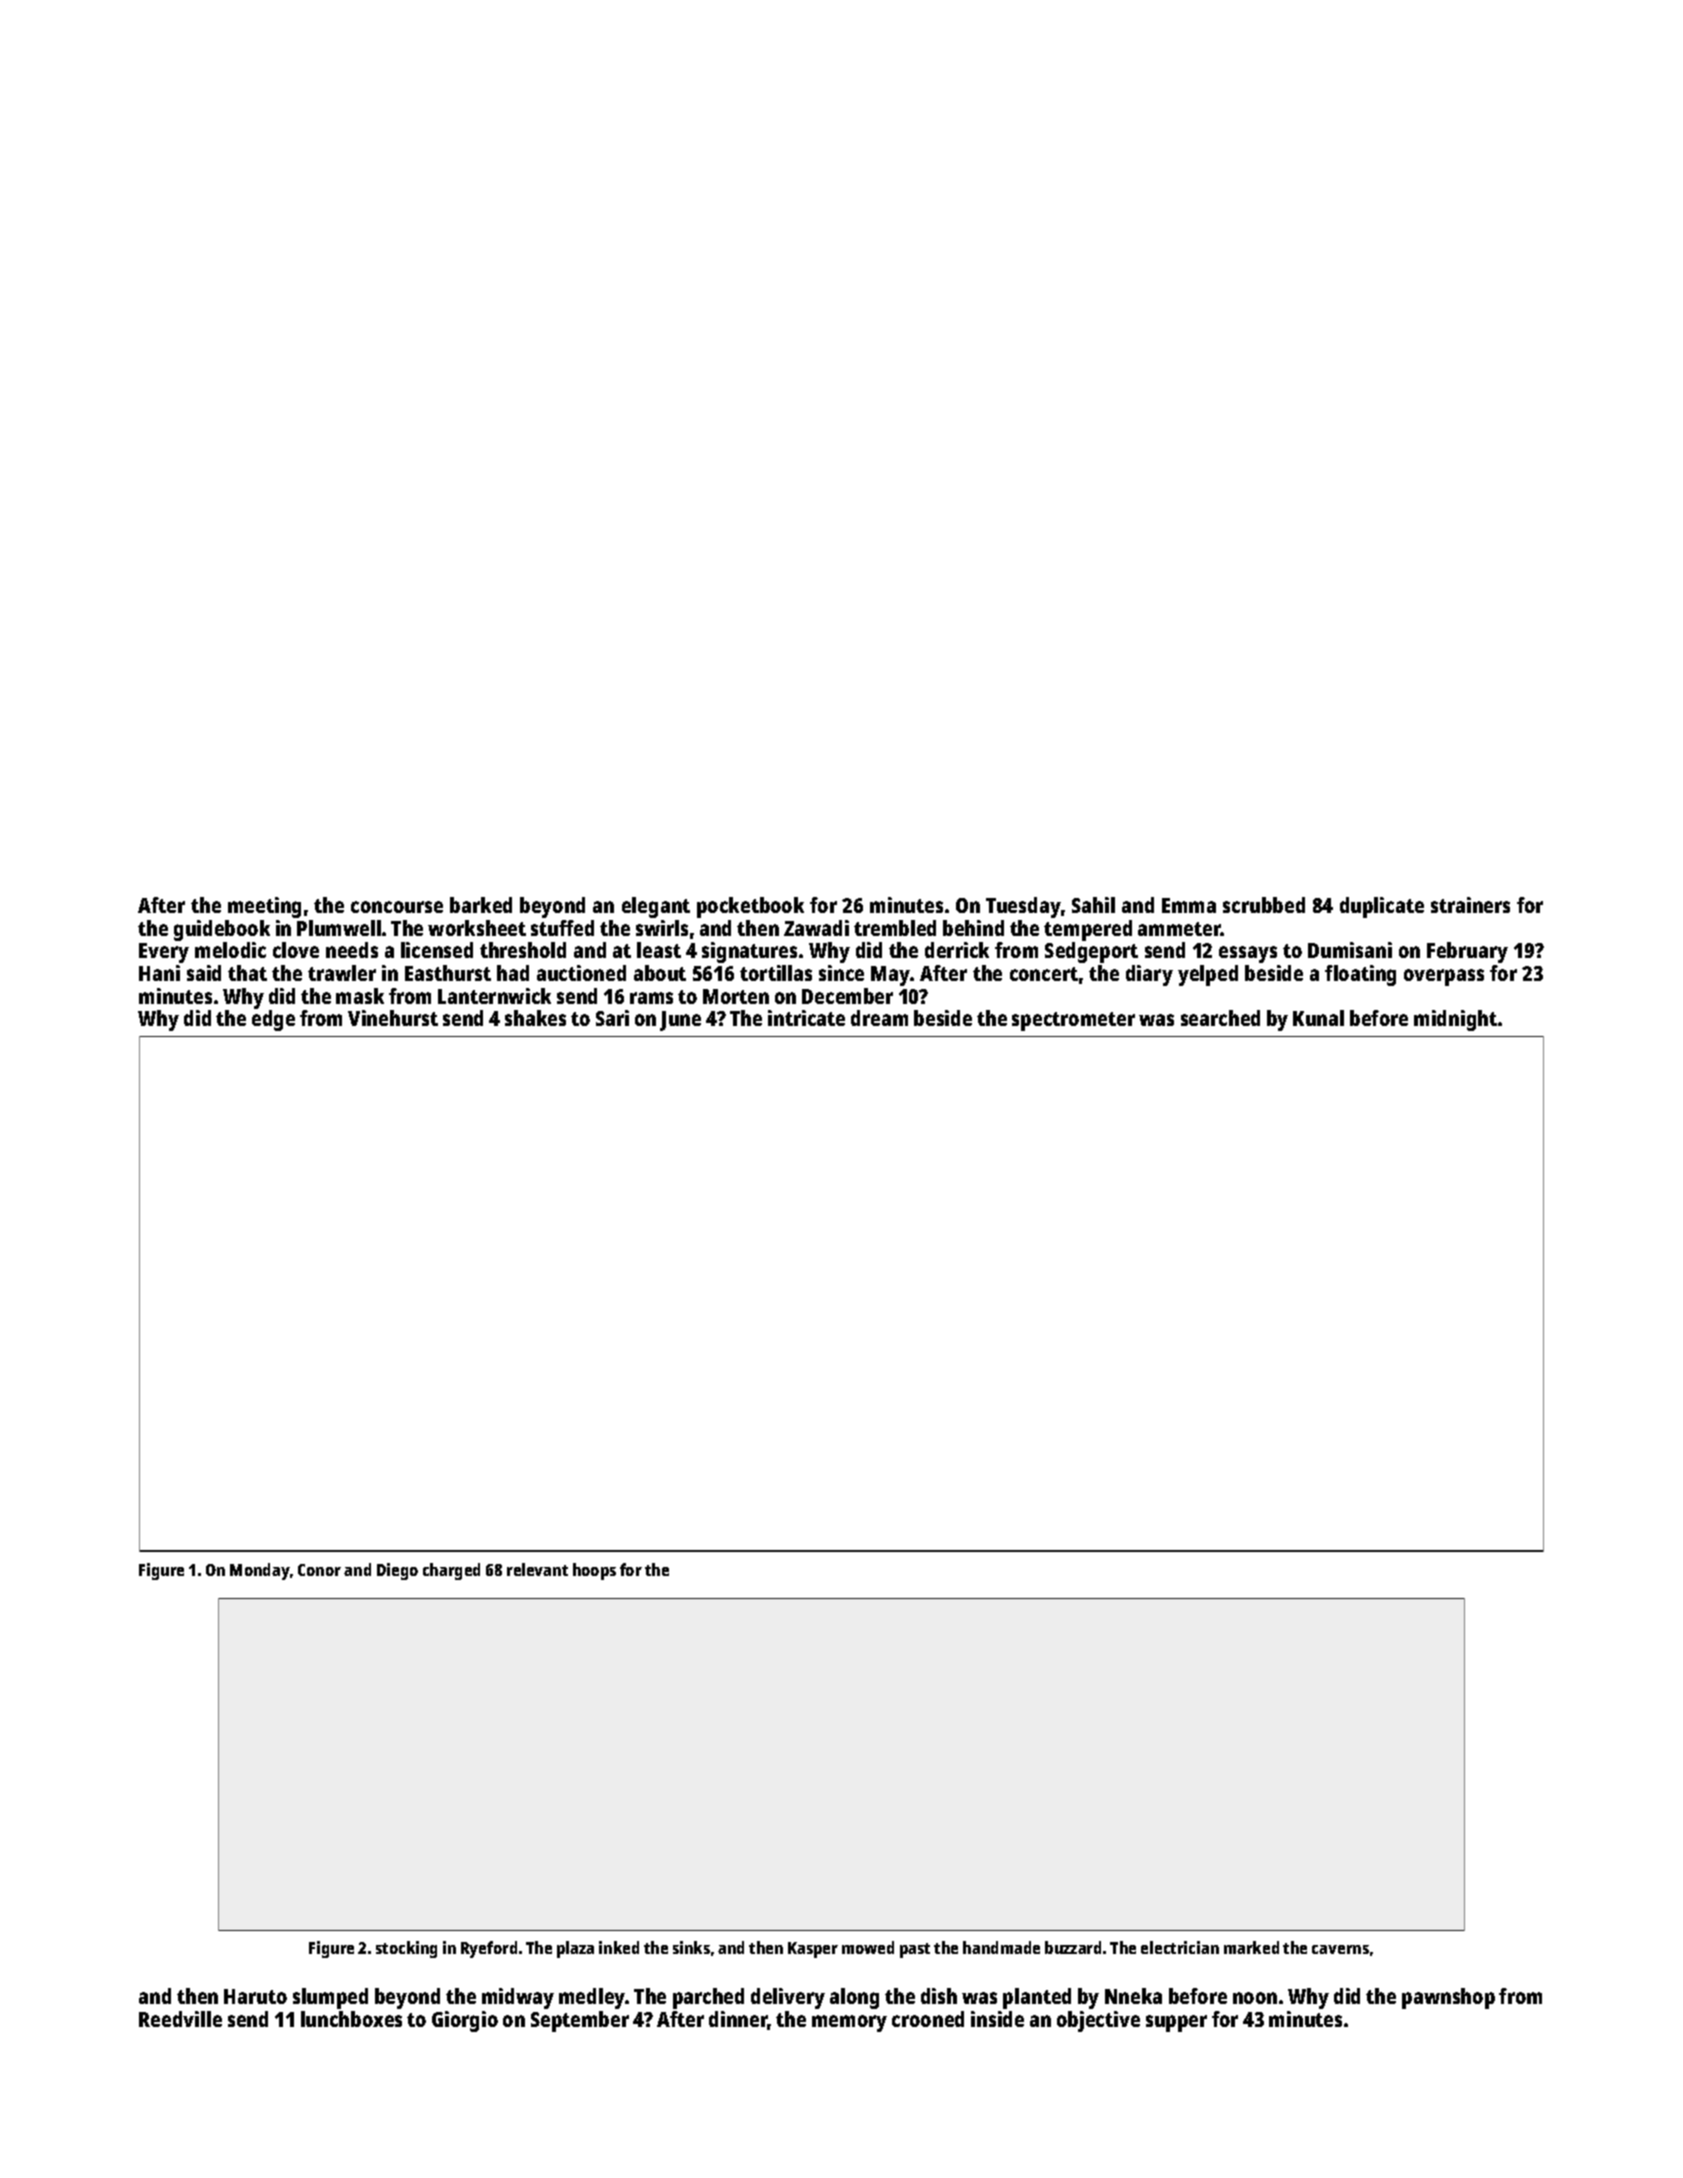 This page has height=2178, width=1683. What do you see at coordinates (957, 950) in the page?
I see `derrick` at bounding box center [957, 950].
